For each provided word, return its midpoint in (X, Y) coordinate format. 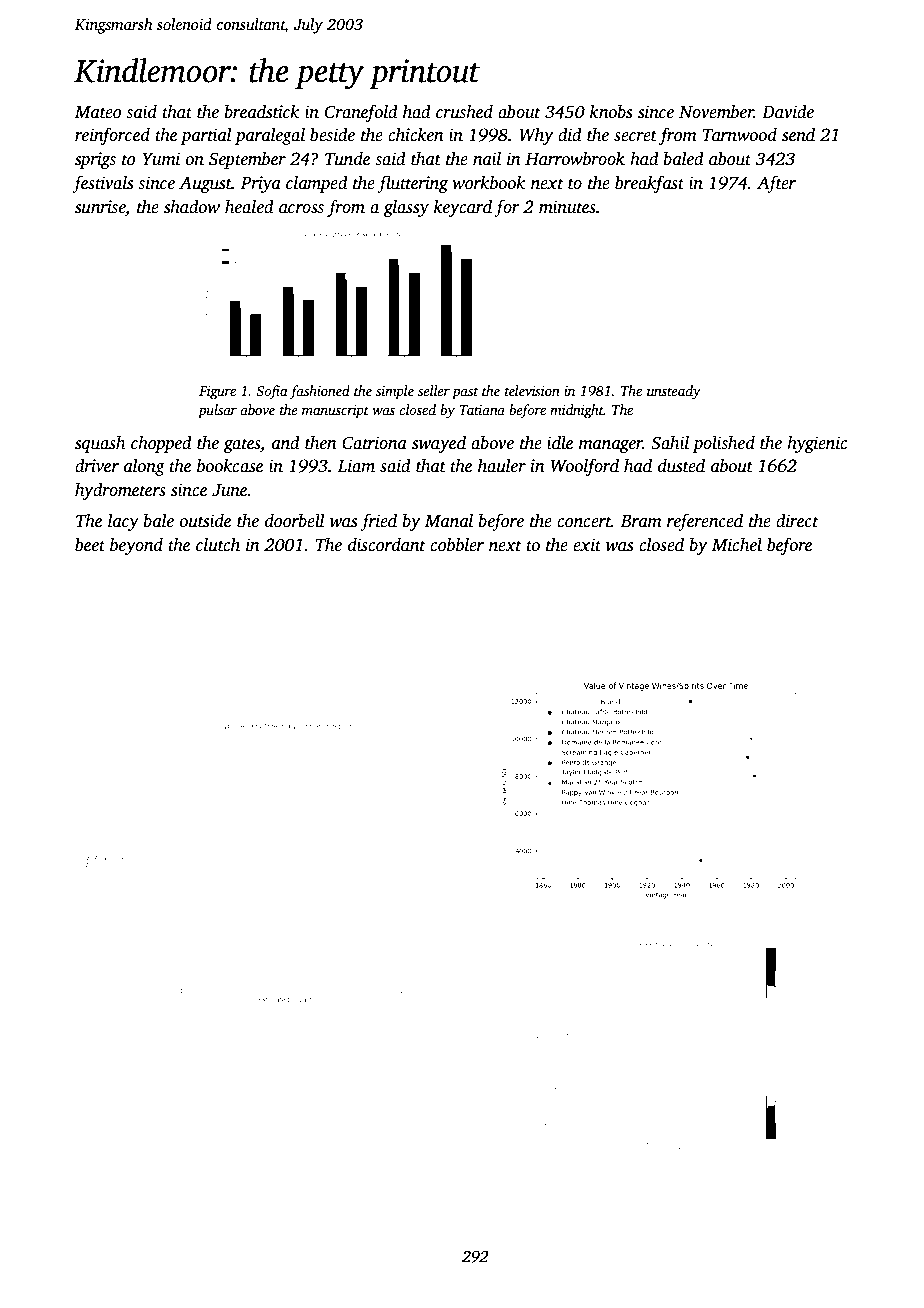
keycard (463, 208)
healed (249, 207)
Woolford (585, 467)
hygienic (817, 444)
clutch (218, 545)
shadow (192, 207)
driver (97, 466)
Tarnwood (740, 135)
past (465, 393)
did (570, 135)
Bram (641, 521)
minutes (567, 207)
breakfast (649, 184)
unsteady (674, 392)
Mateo (98, 112)
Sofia (272, 392)
